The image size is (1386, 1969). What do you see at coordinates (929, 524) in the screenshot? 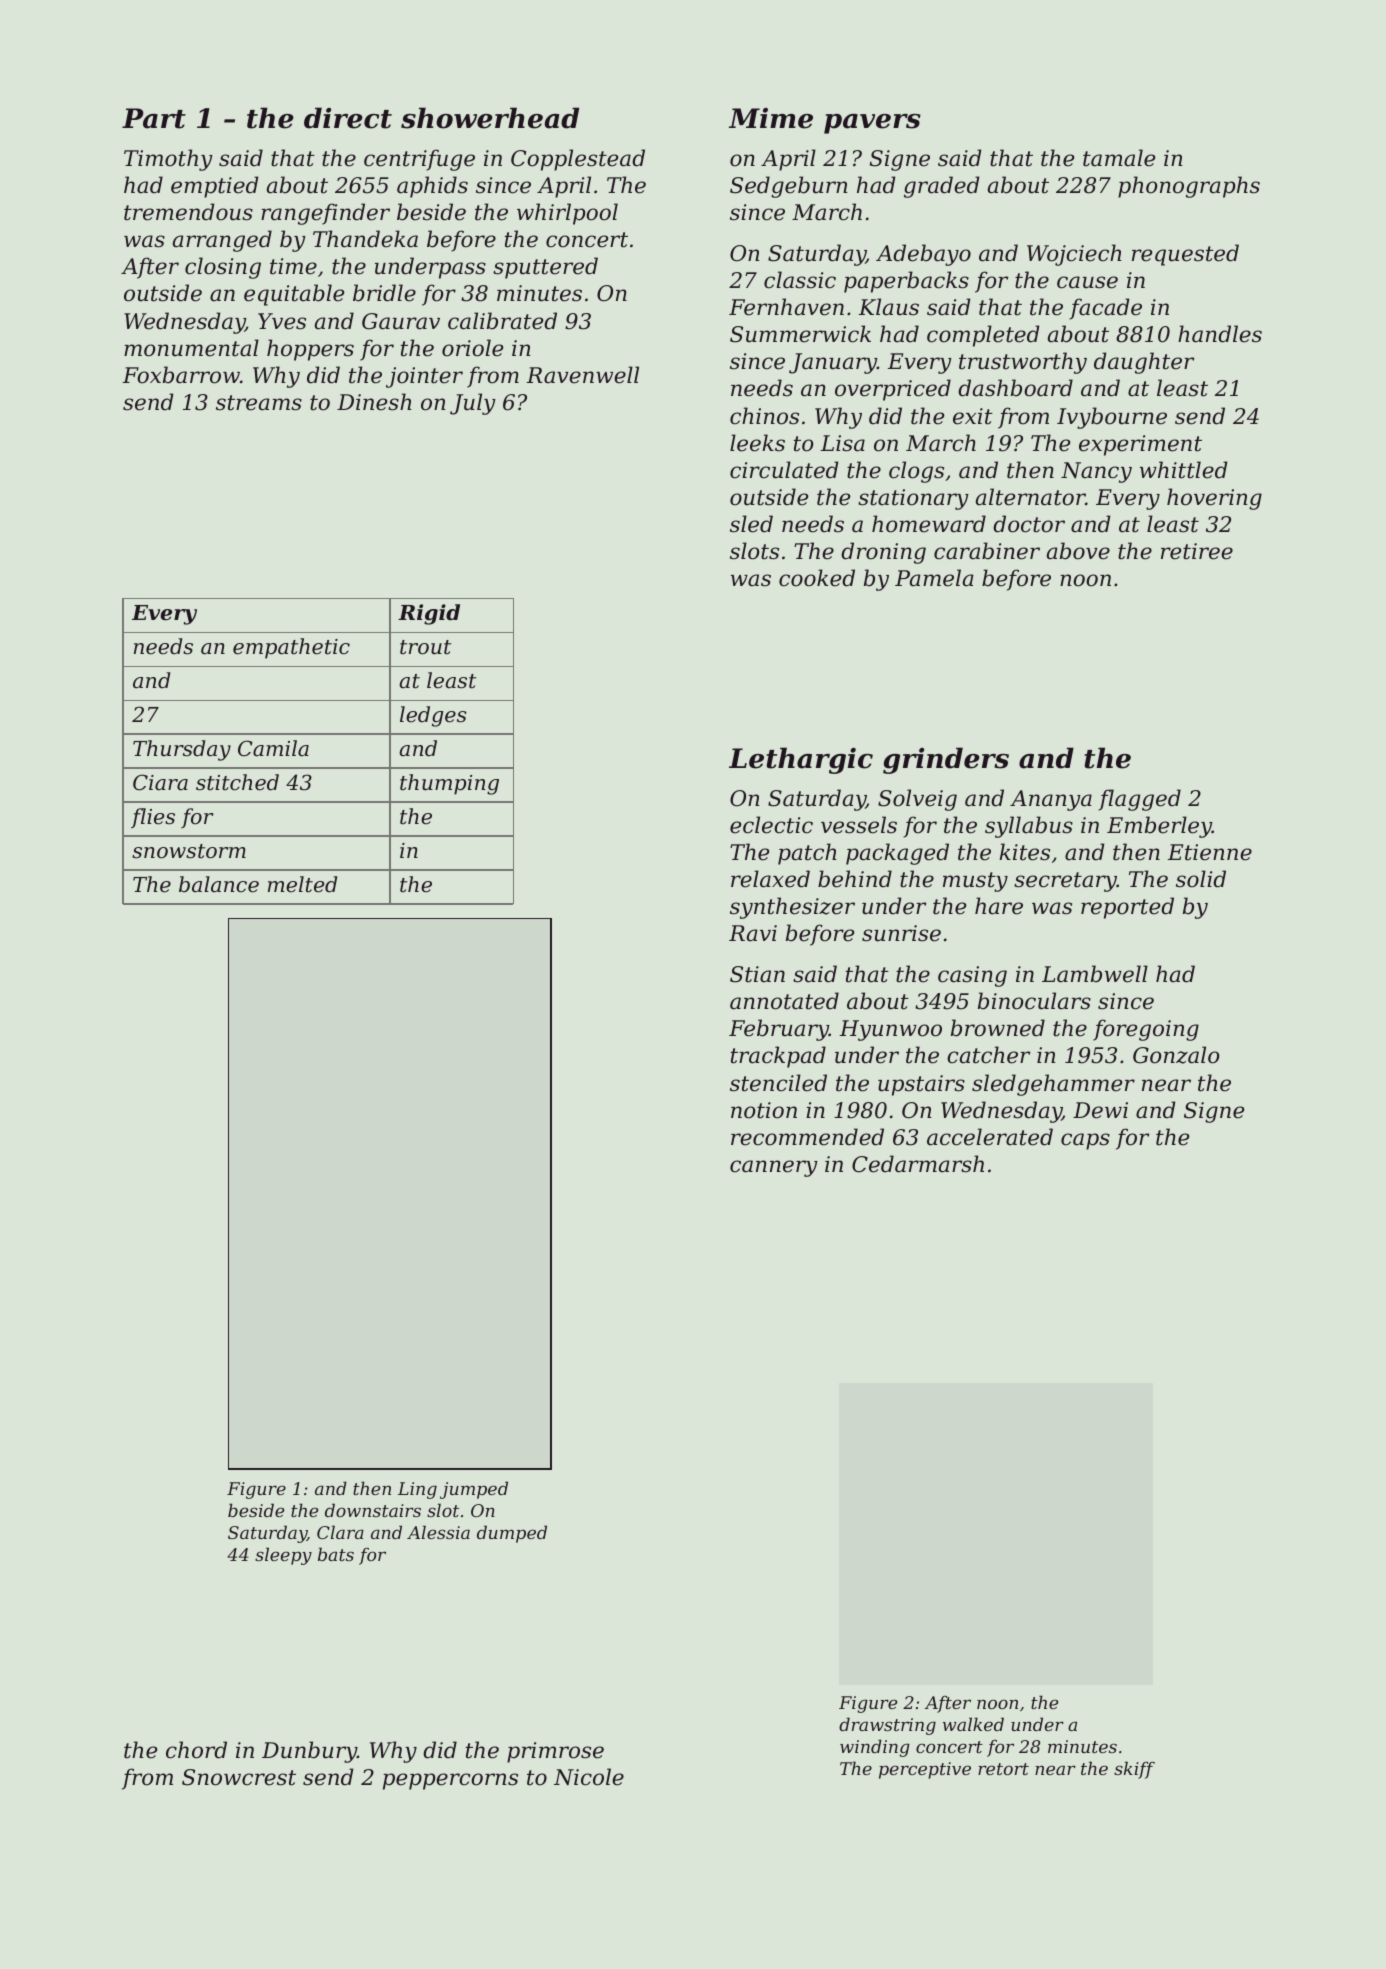
I see `homeward` at bounding box center [929, 524].
